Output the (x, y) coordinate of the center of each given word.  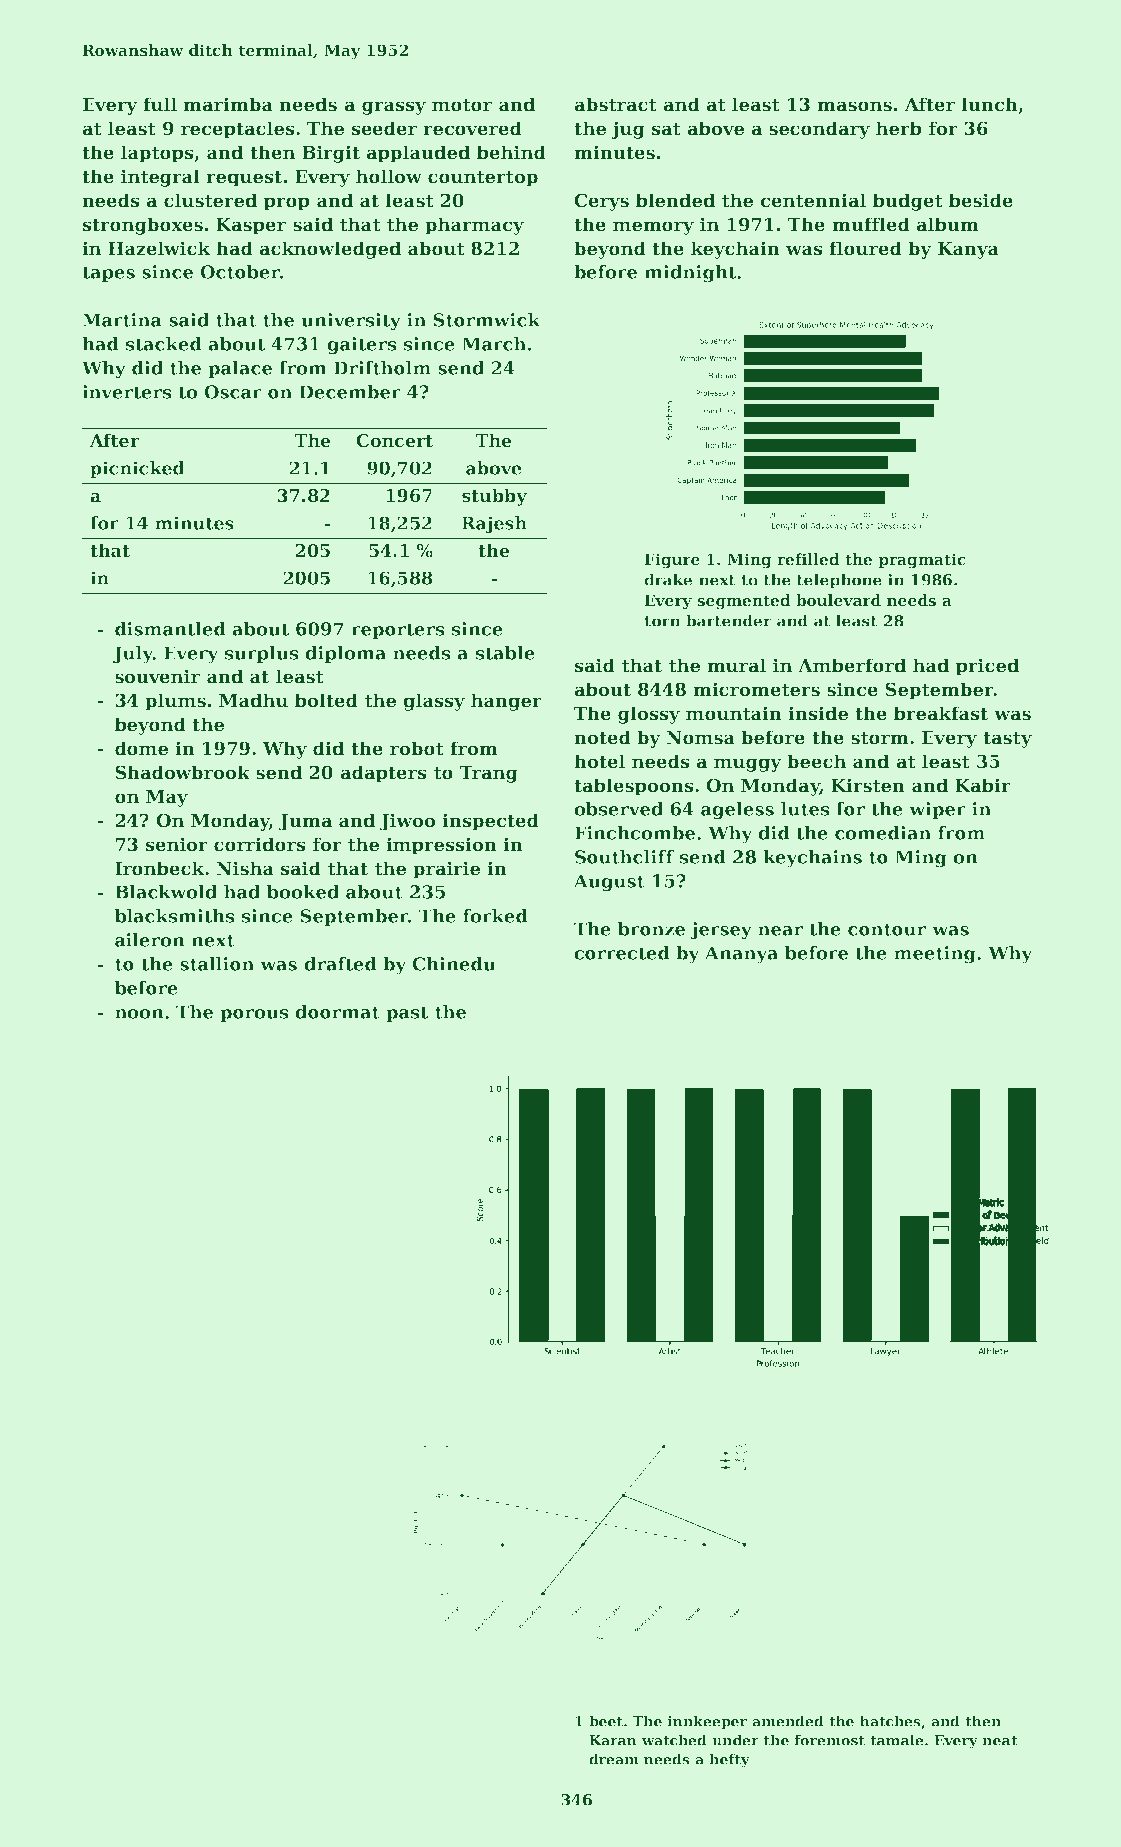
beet (606, 1721)
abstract (615, 104)
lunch (989, 104)
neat (1000, 1741)
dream (614, 1759)
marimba (228, 104)
